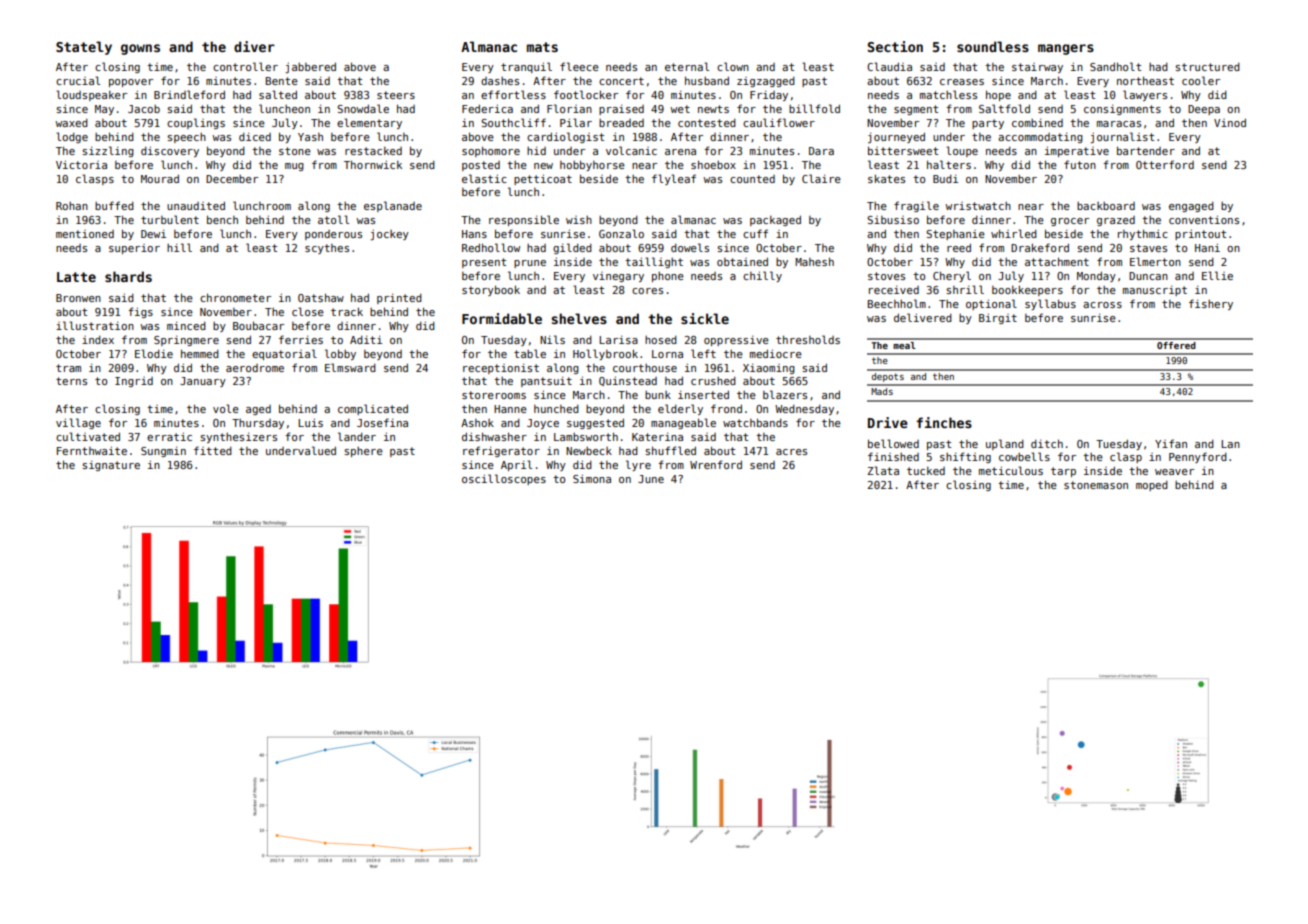  What do you see at coordinates (542, 47) in the screenshot?
I see `mats` at bounding box center [542, 47].
